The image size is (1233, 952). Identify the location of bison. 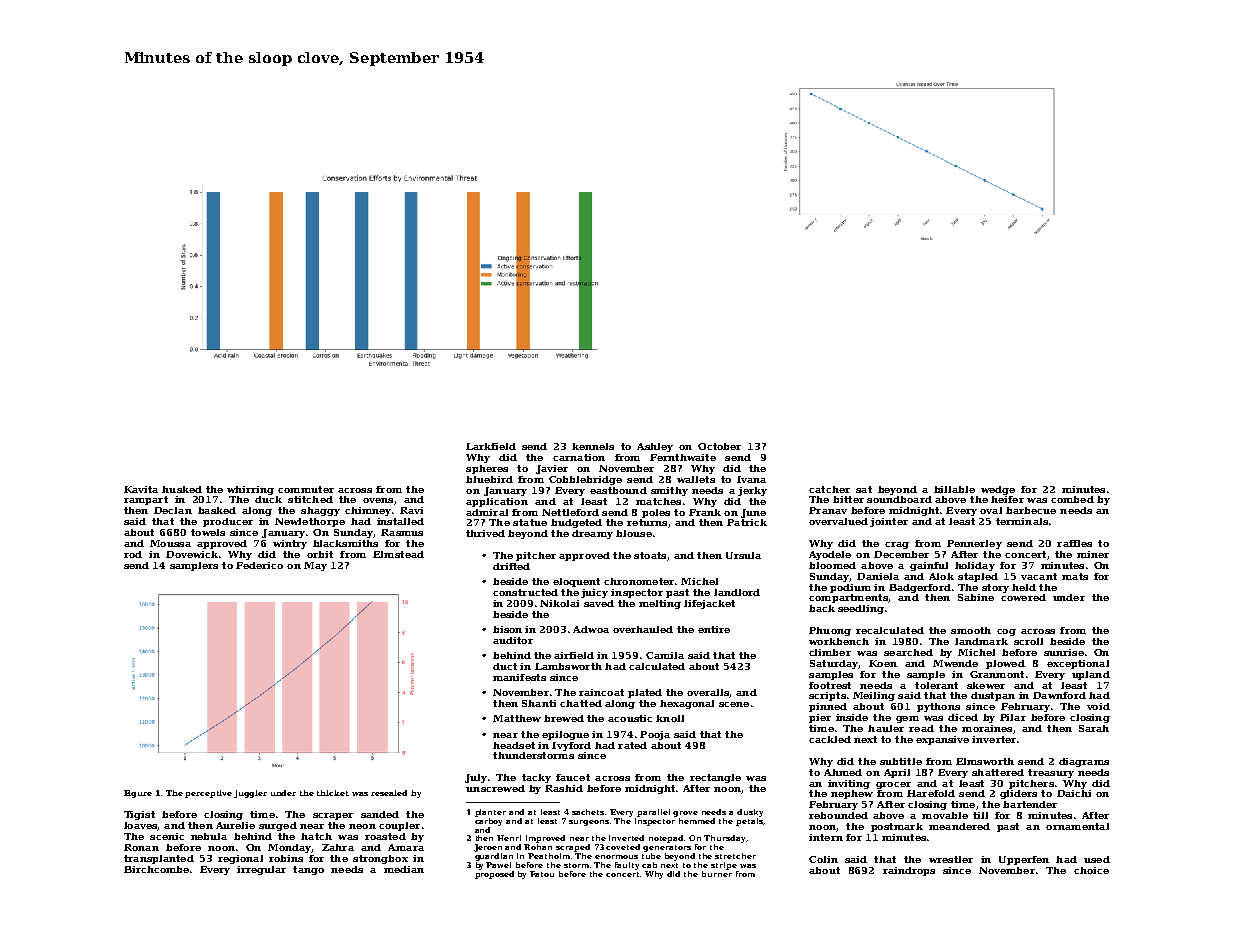
(507, 629).
